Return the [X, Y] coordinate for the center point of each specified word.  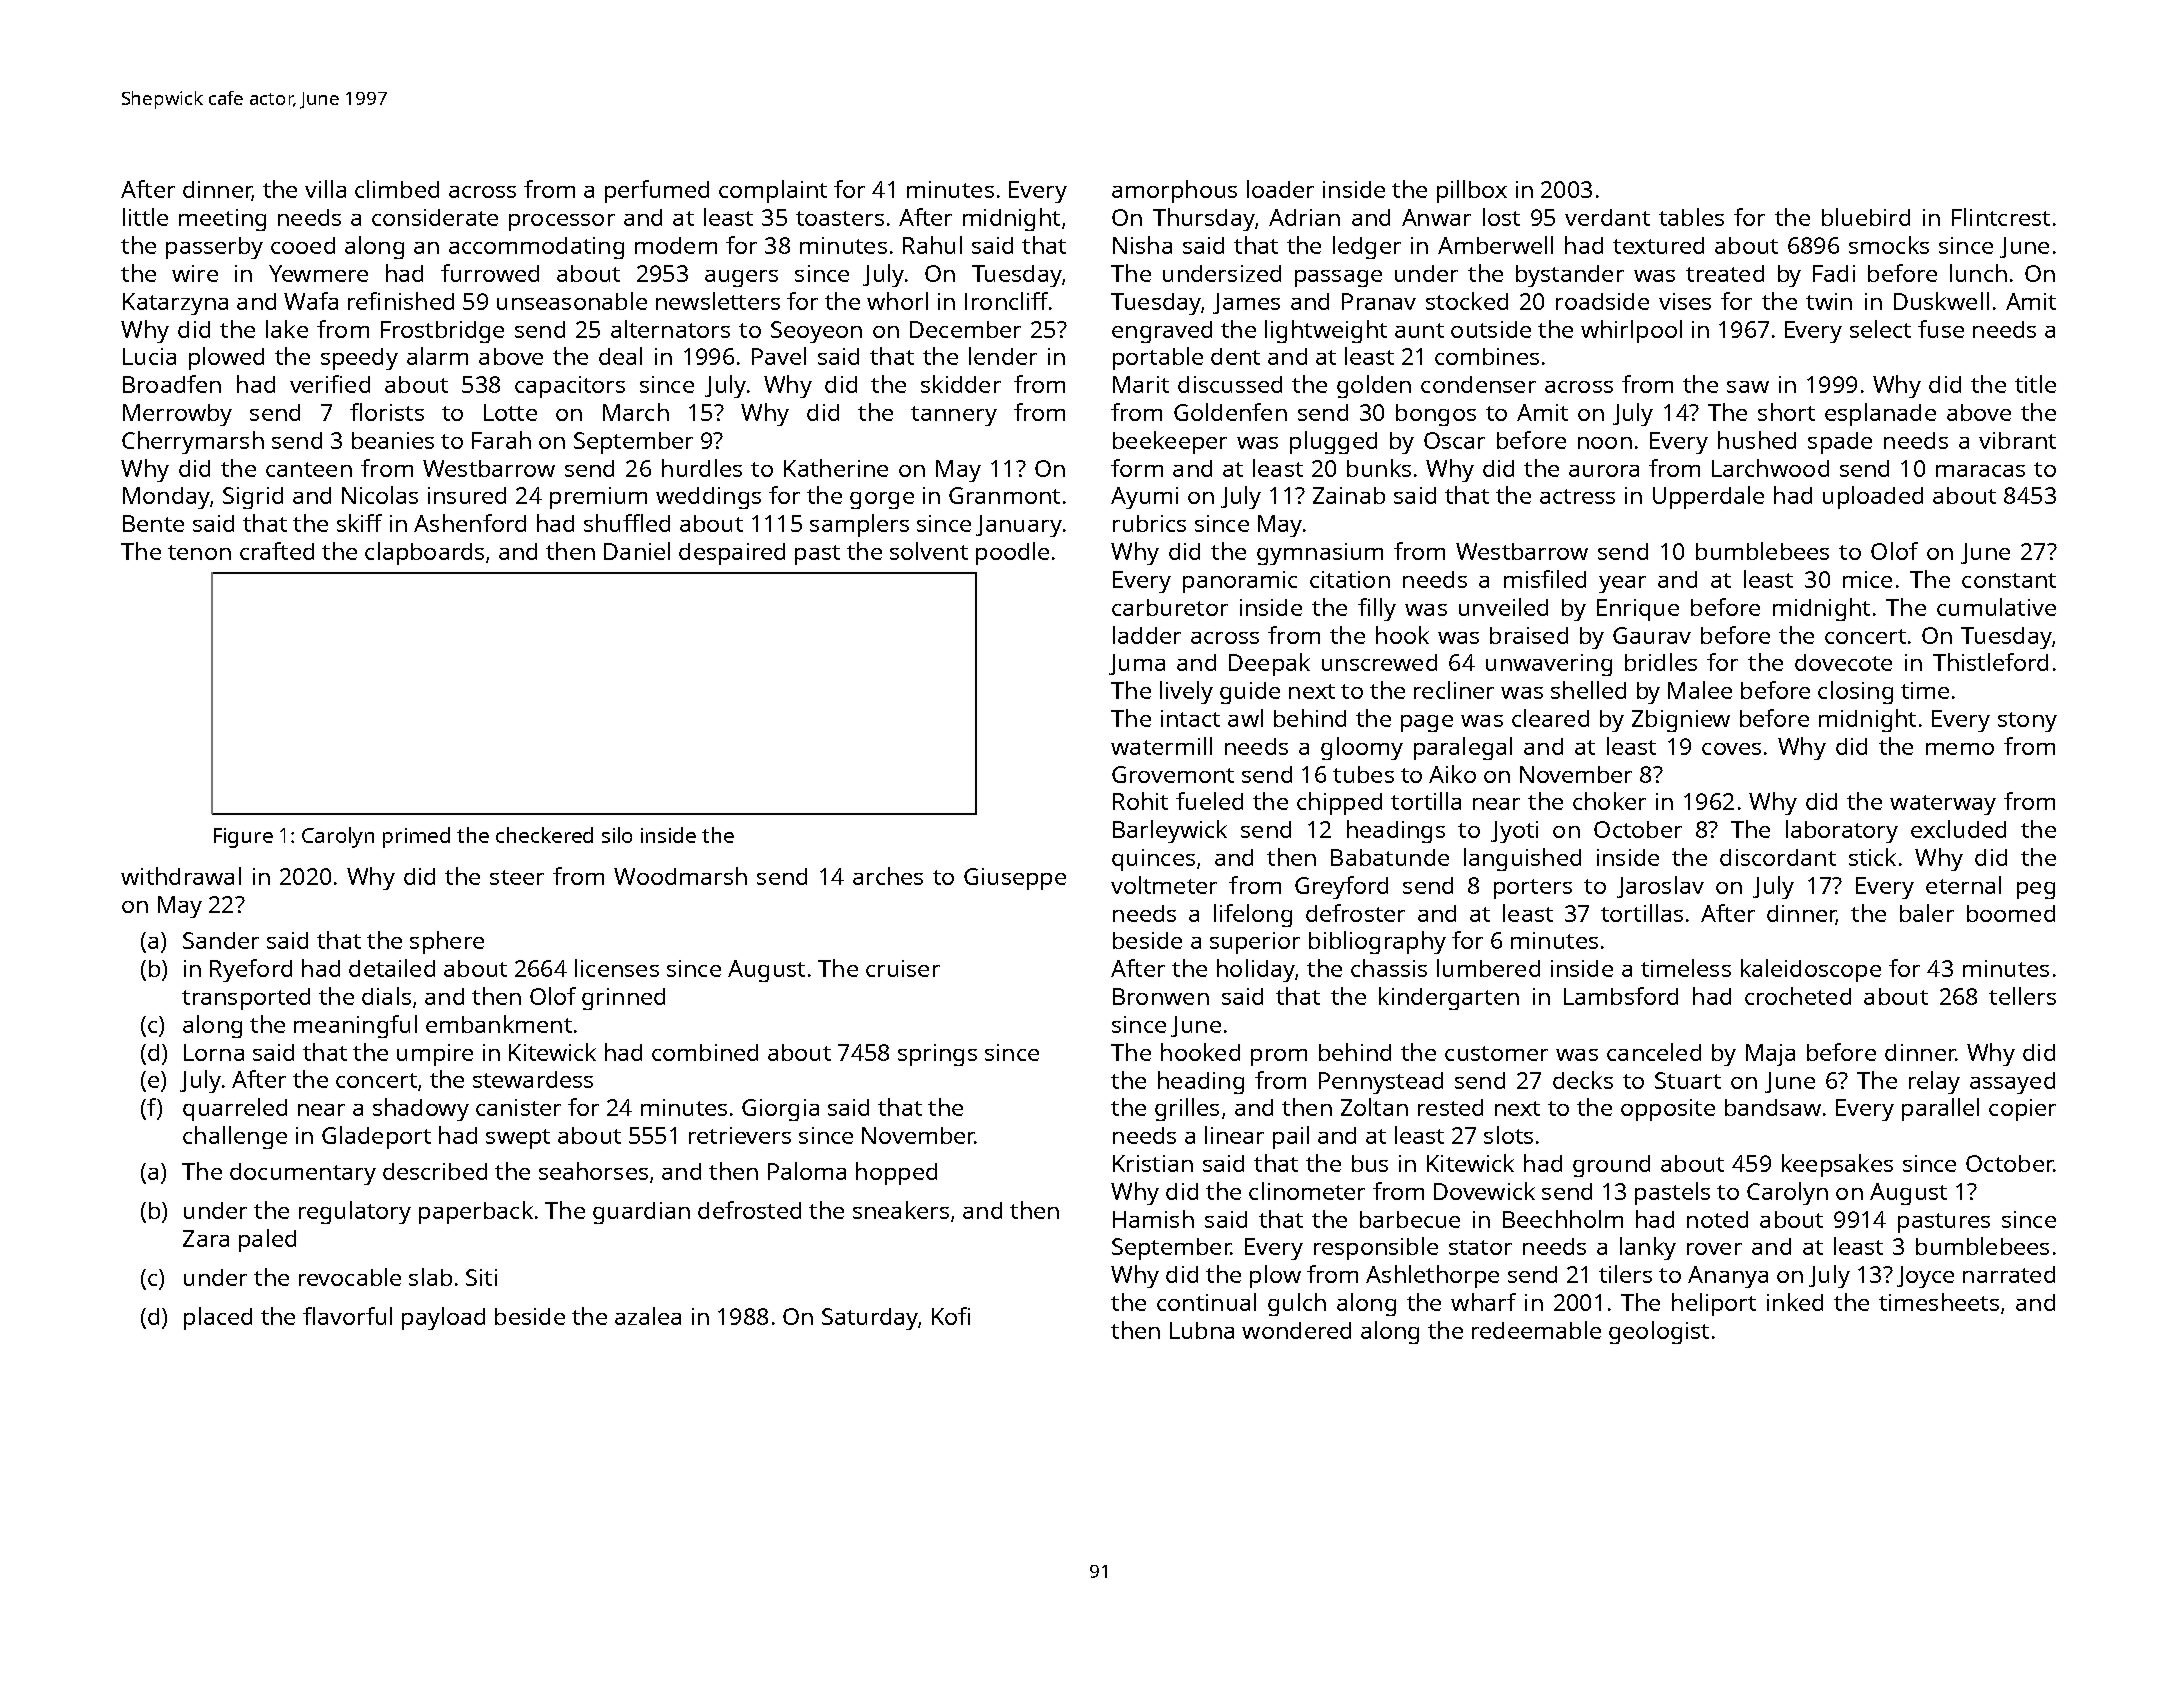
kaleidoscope [1811, 970]
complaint [773, 191]
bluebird [1866, 217]
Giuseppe [1015, 879]
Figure [243, 838]
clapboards [424, 553]
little [145, 217]
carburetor [1170, 607]
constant [2009, 580]
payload [443, 1318]
